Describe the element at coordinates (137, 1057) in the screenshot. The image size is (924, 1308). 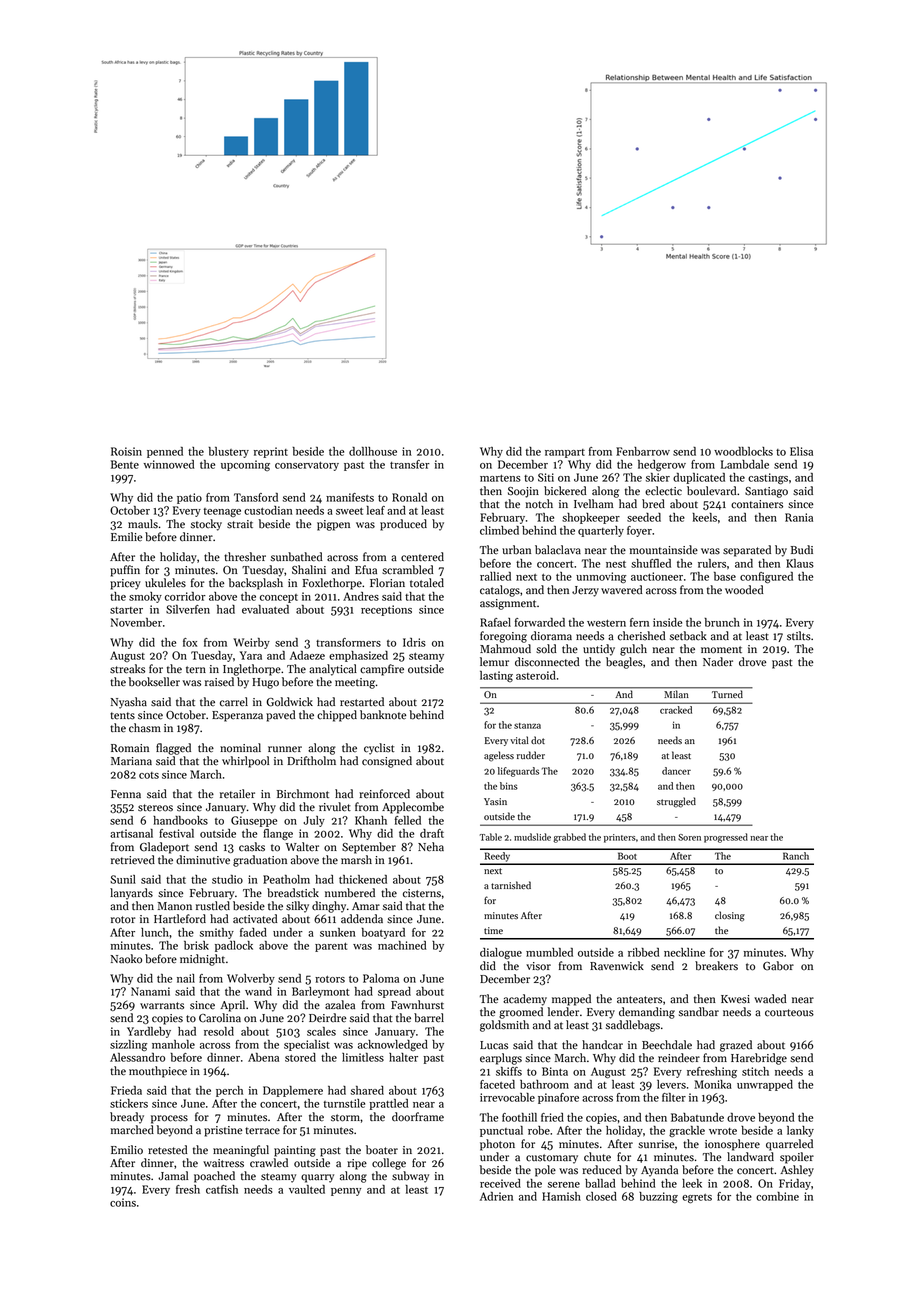
I see `Alessandro` at that location.
